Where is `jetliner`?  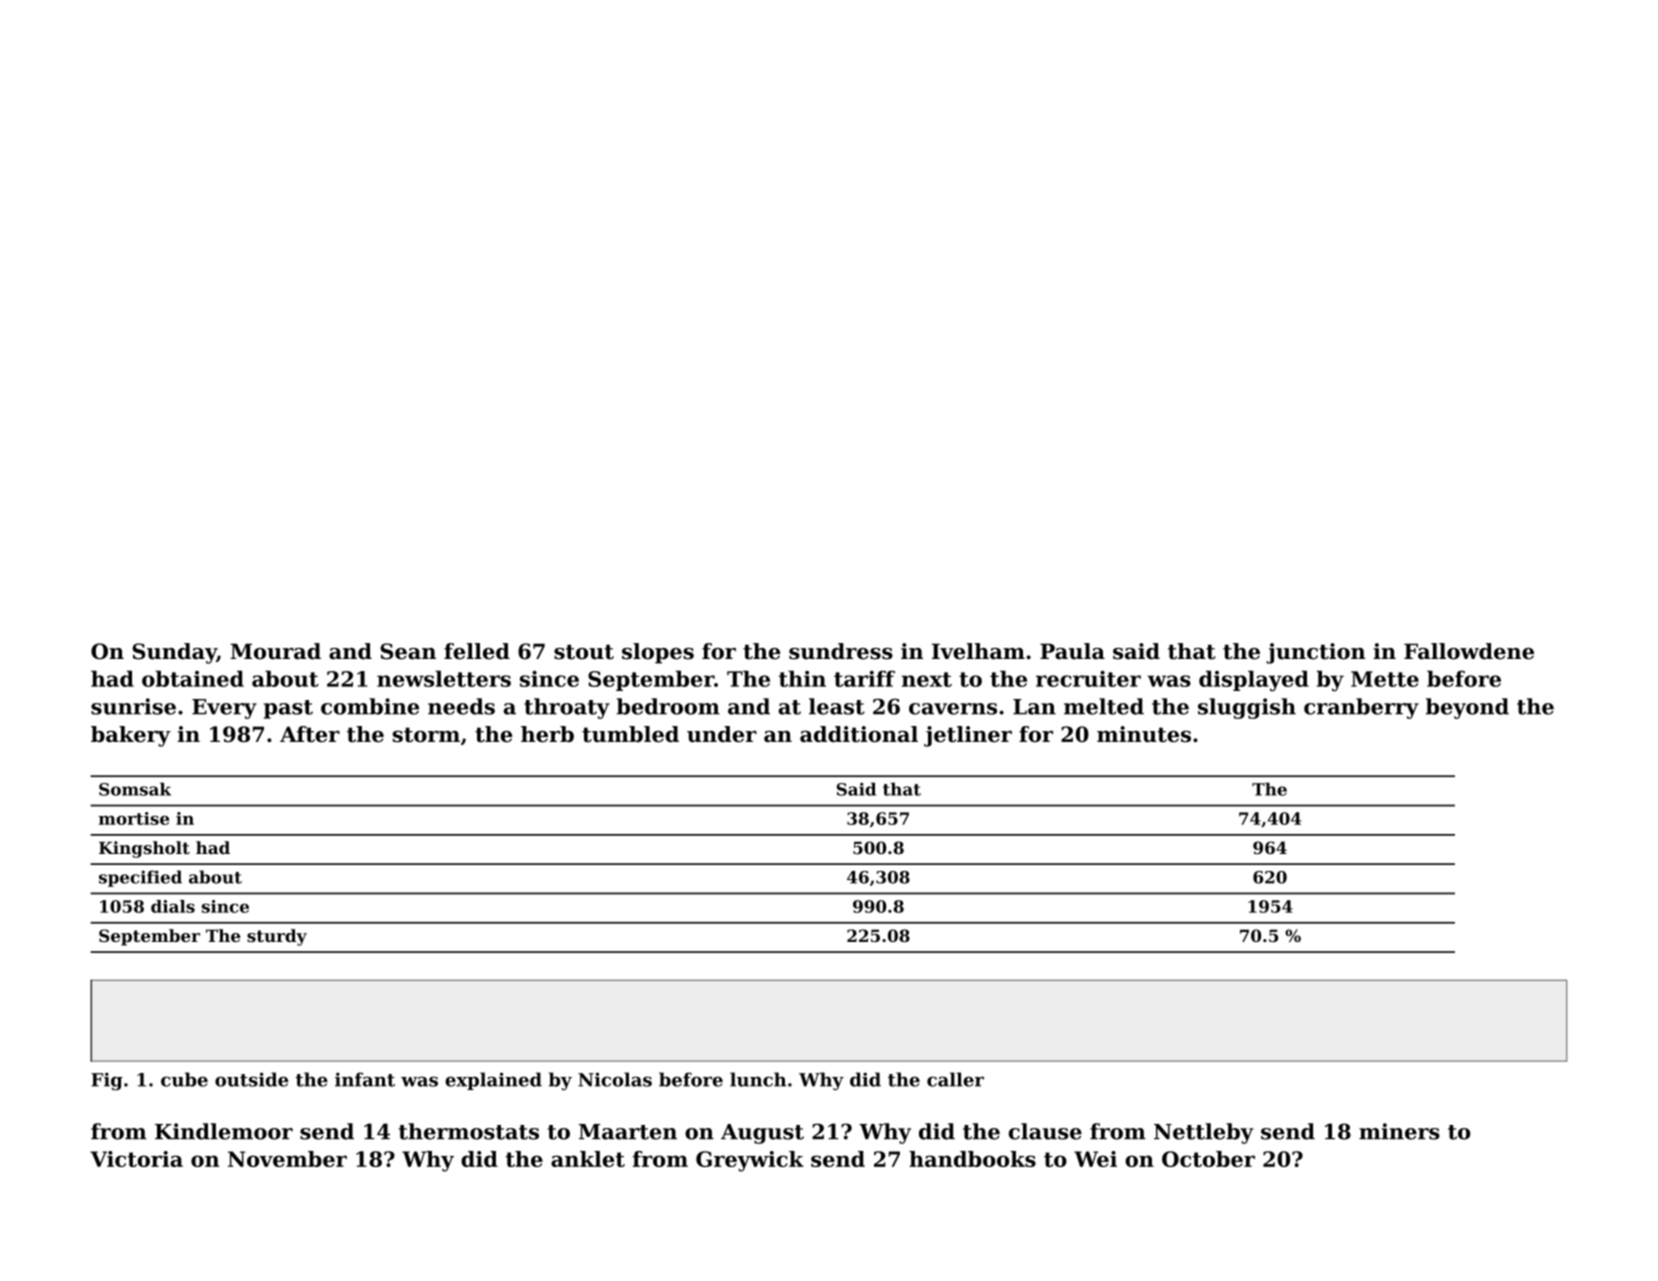
jetliner is located at coordinates (968, 736).
